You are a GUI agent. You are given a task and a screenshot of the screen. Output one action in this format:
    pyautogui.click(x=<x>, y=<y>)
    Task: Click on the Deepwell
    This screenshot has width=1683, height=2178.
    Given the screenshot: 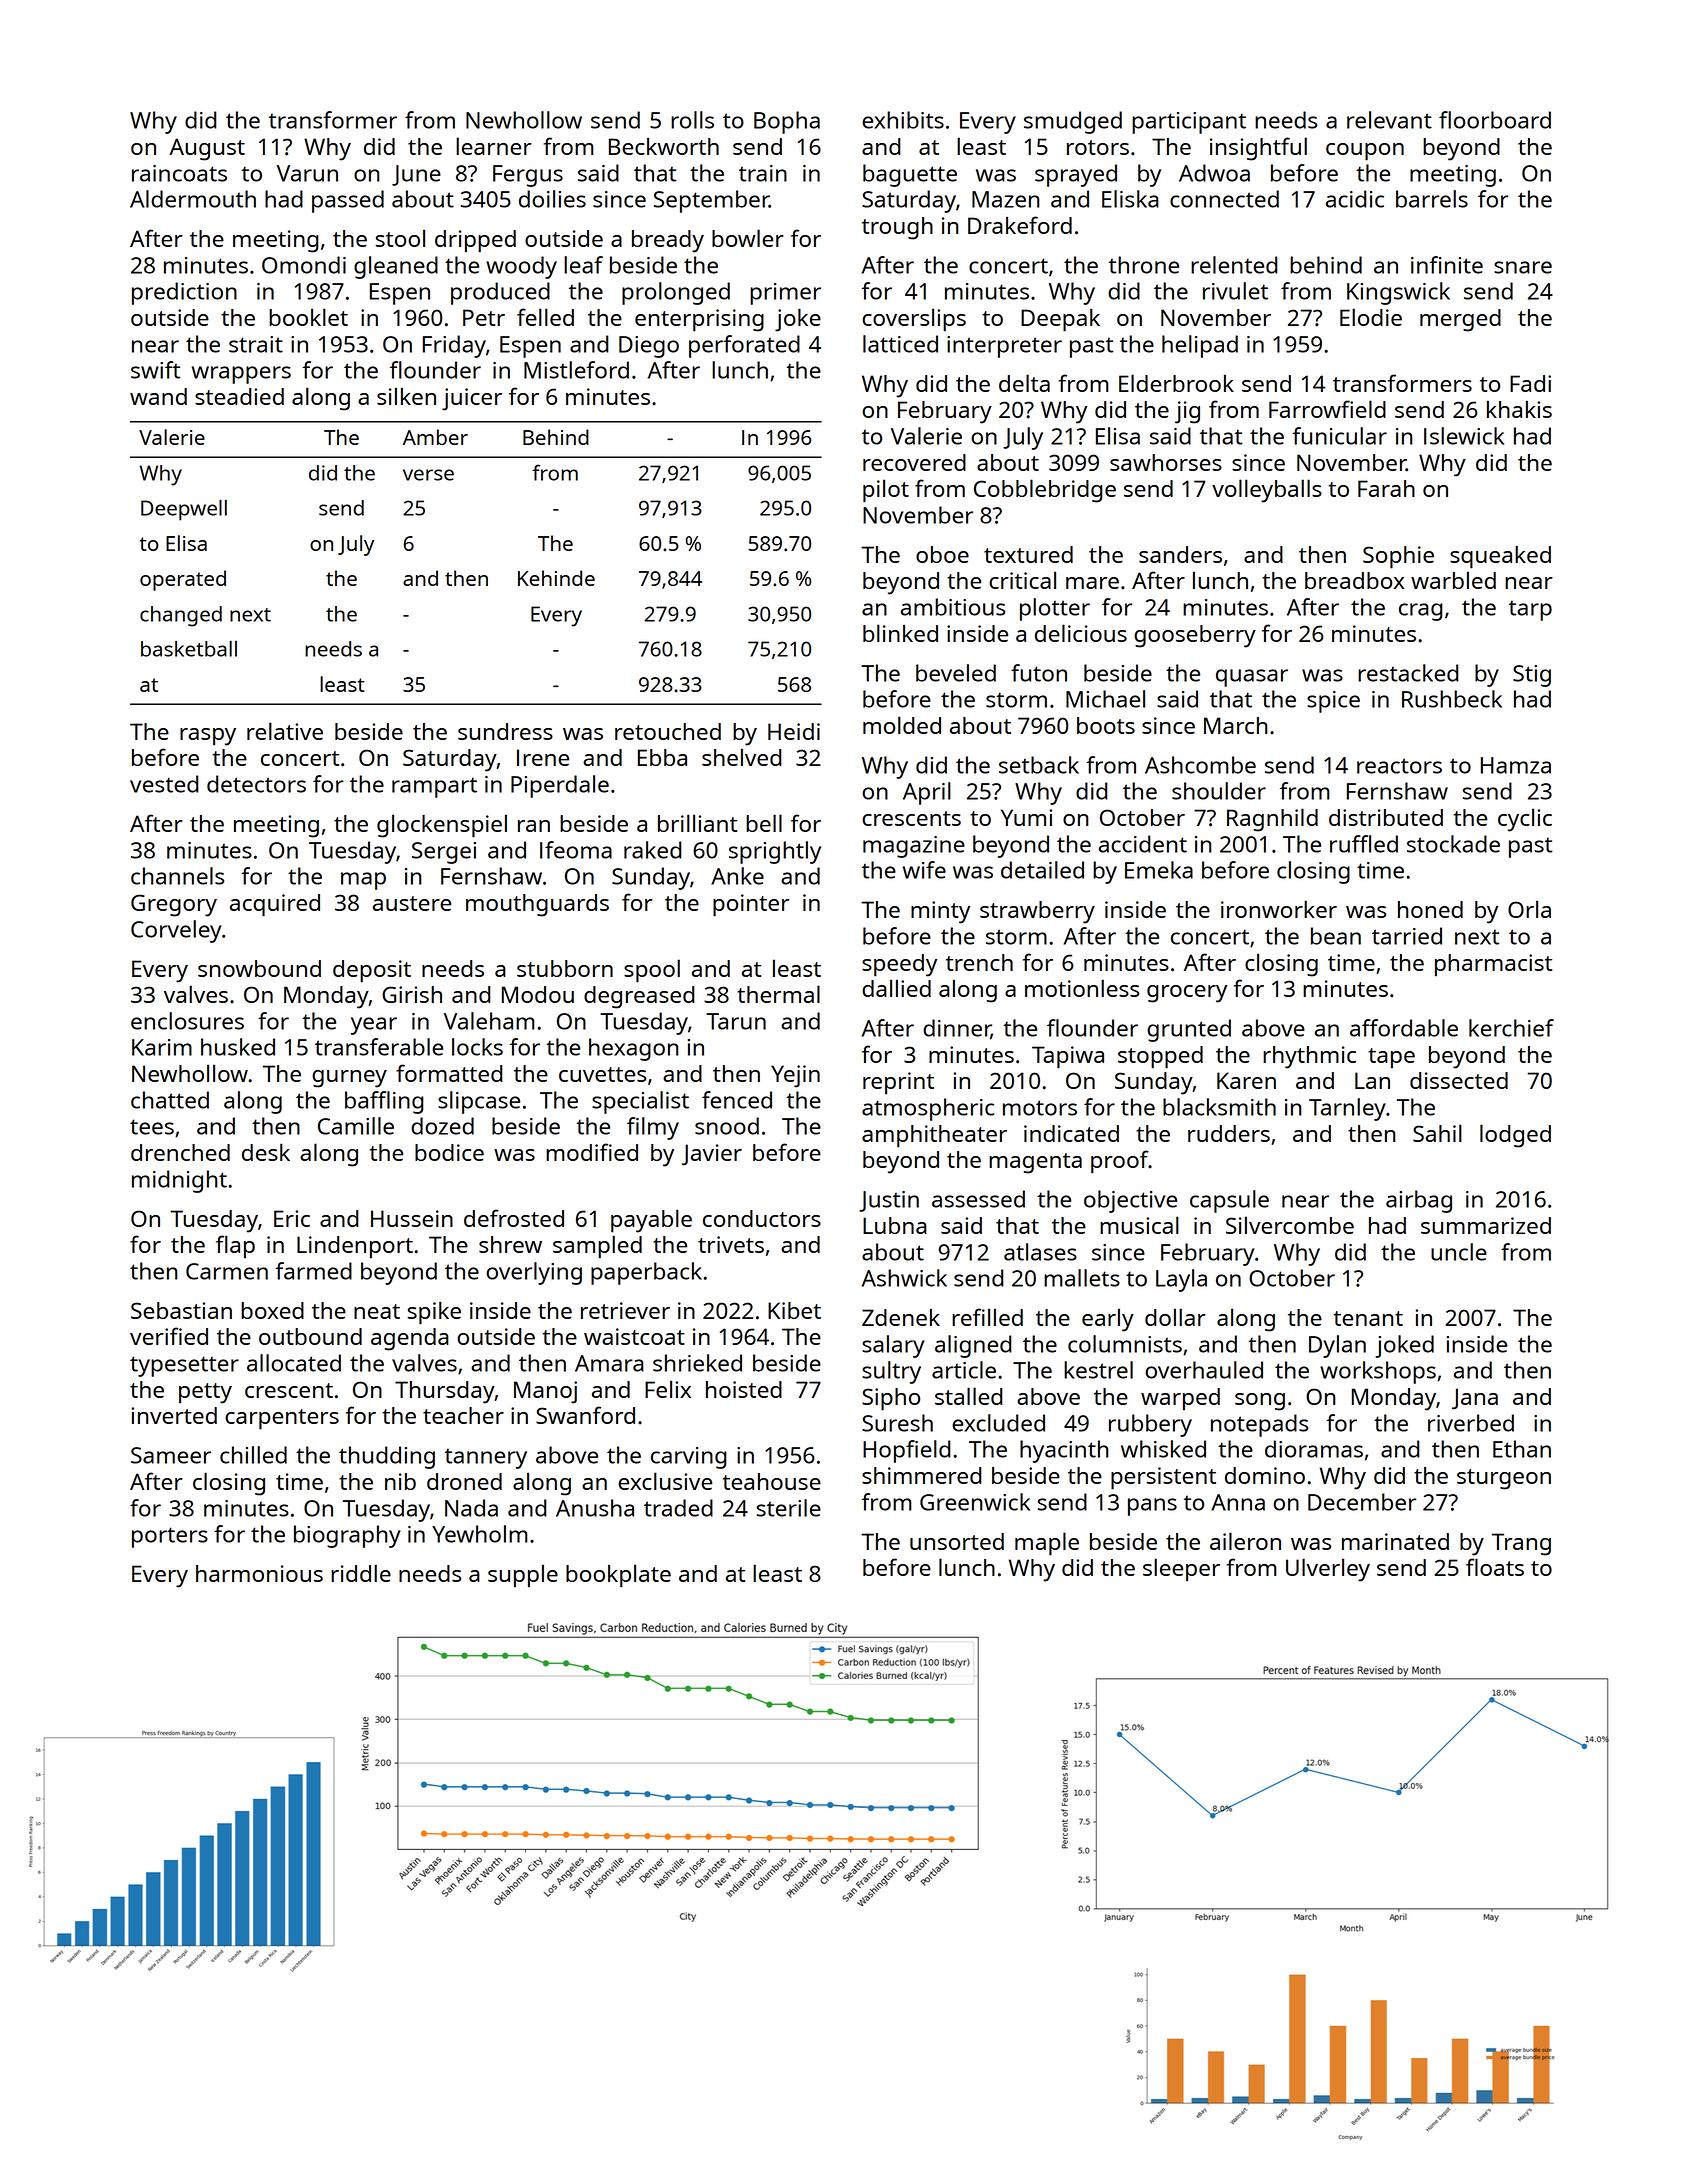 What is the action you would take?
    pyautogui.click(x=184, y=510)
